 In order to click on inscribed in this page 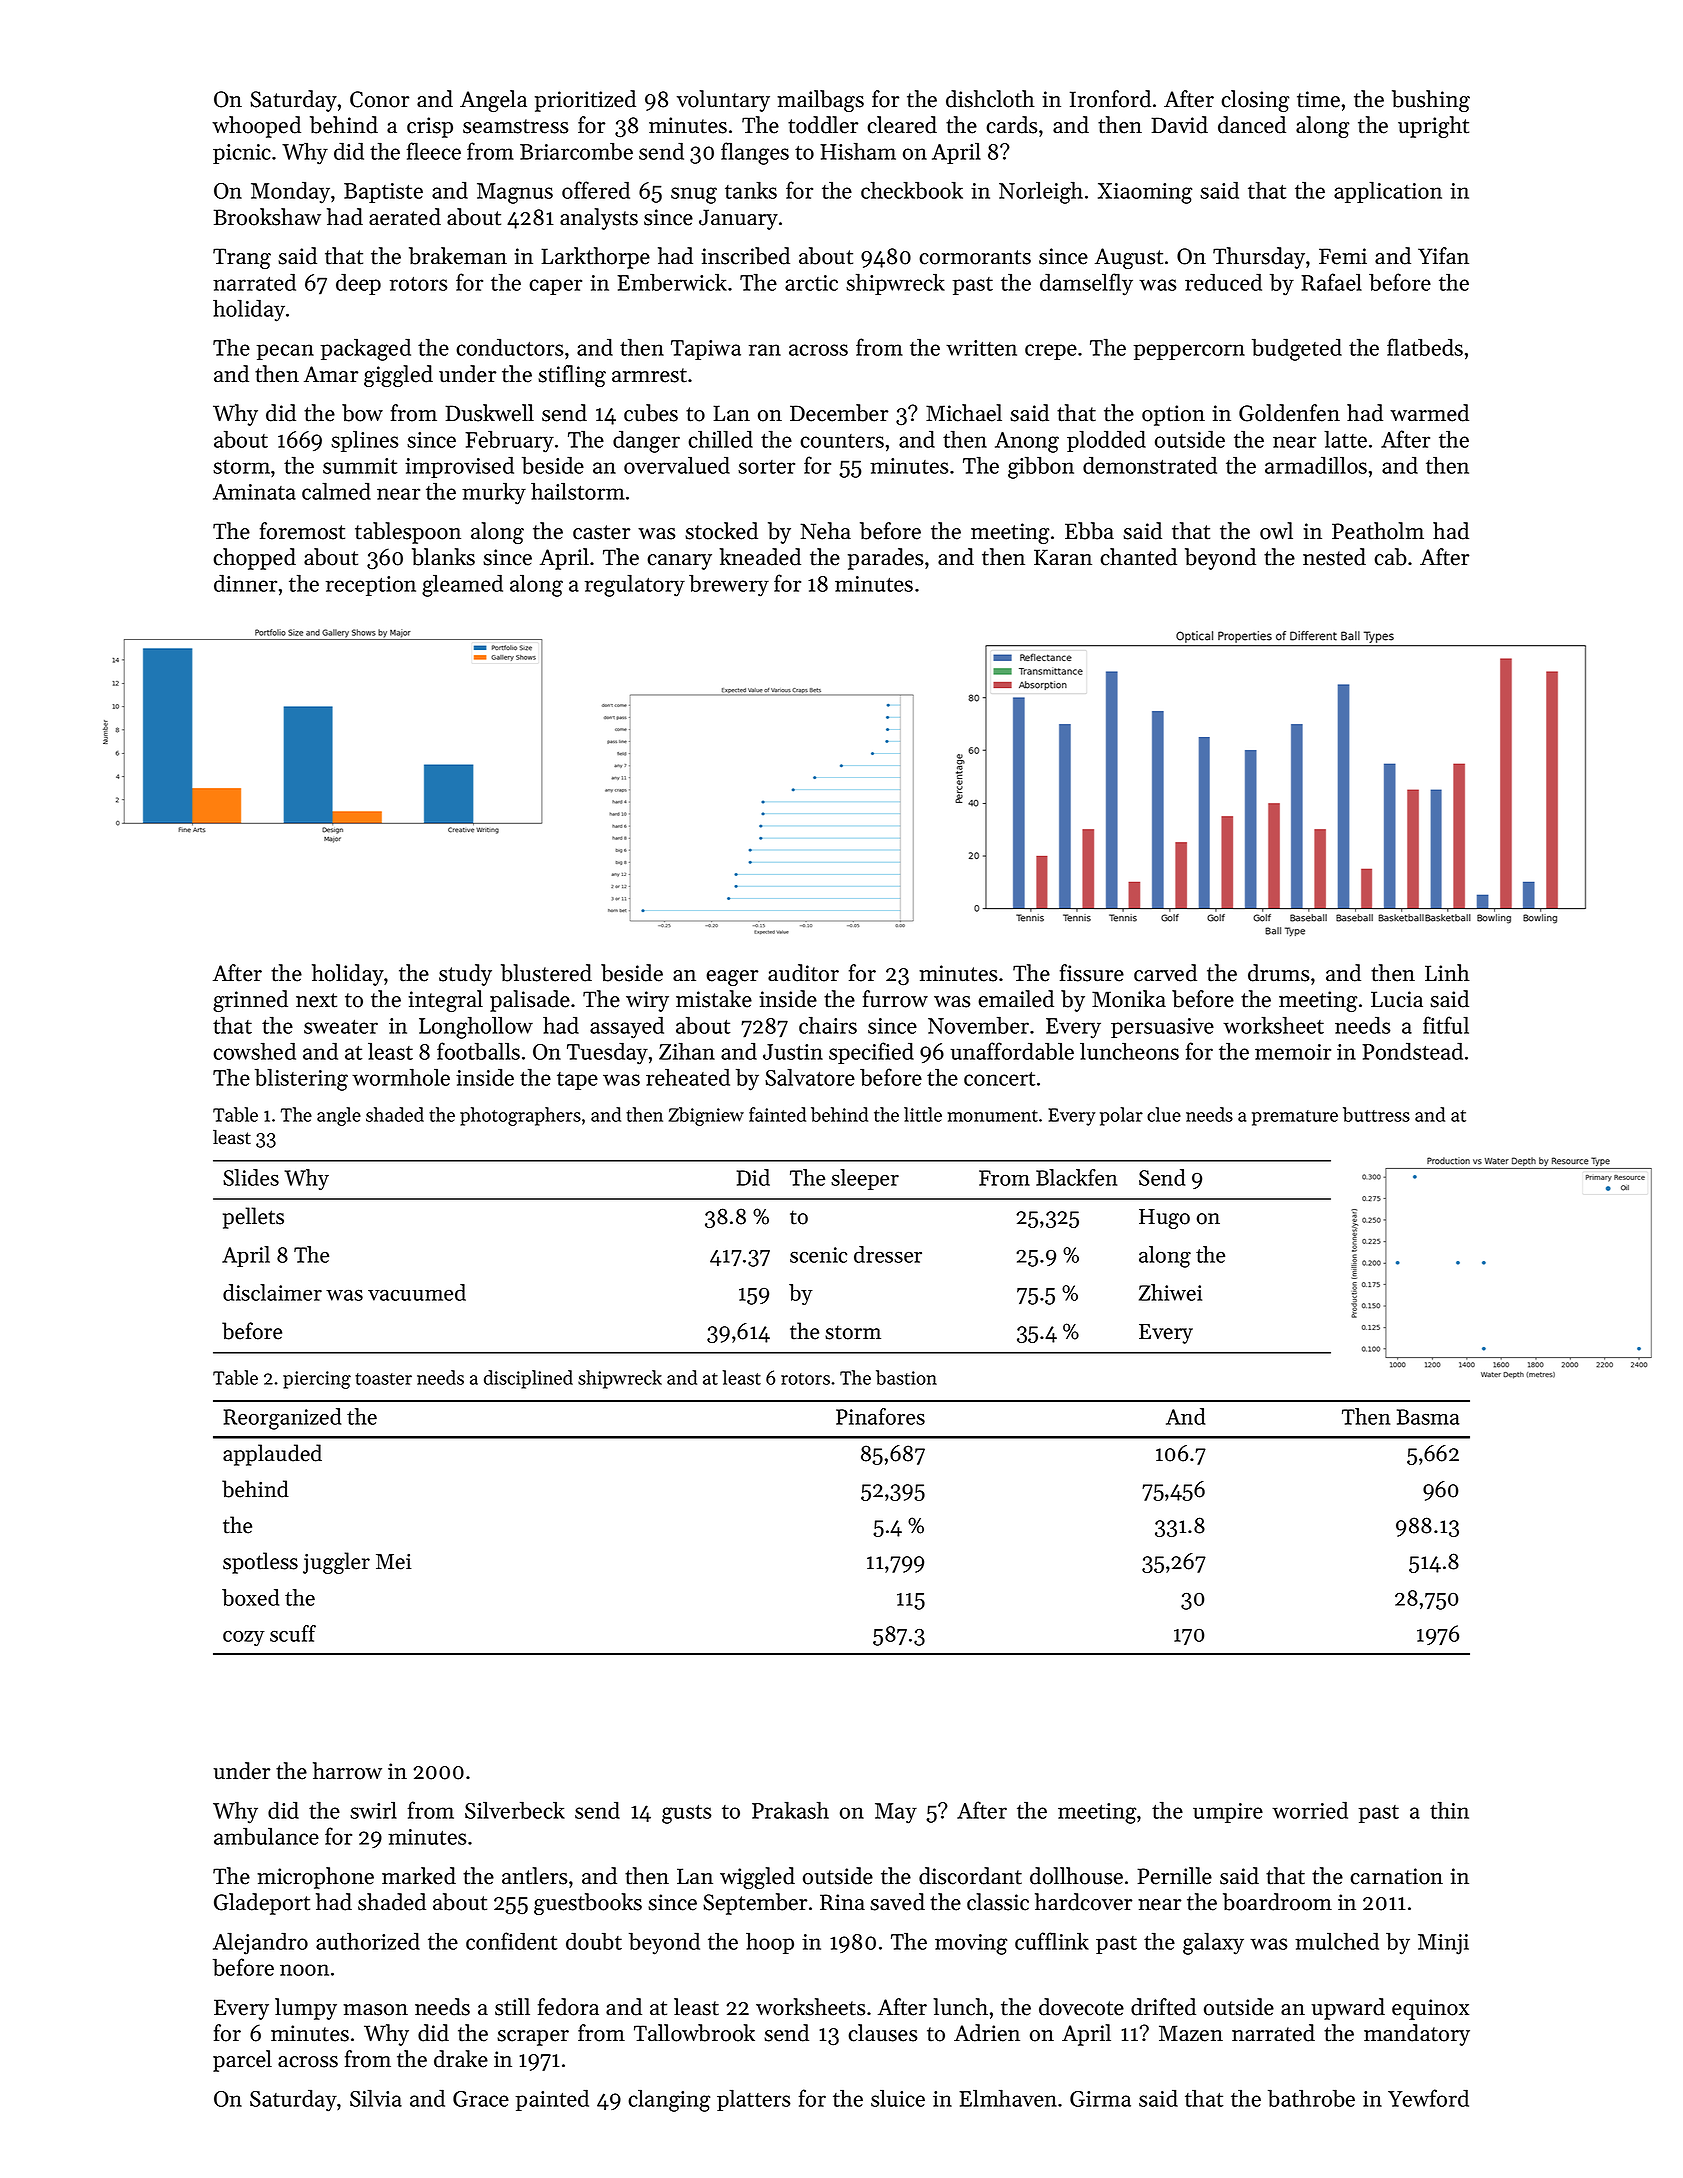, I will do `click(745, 256)`.
